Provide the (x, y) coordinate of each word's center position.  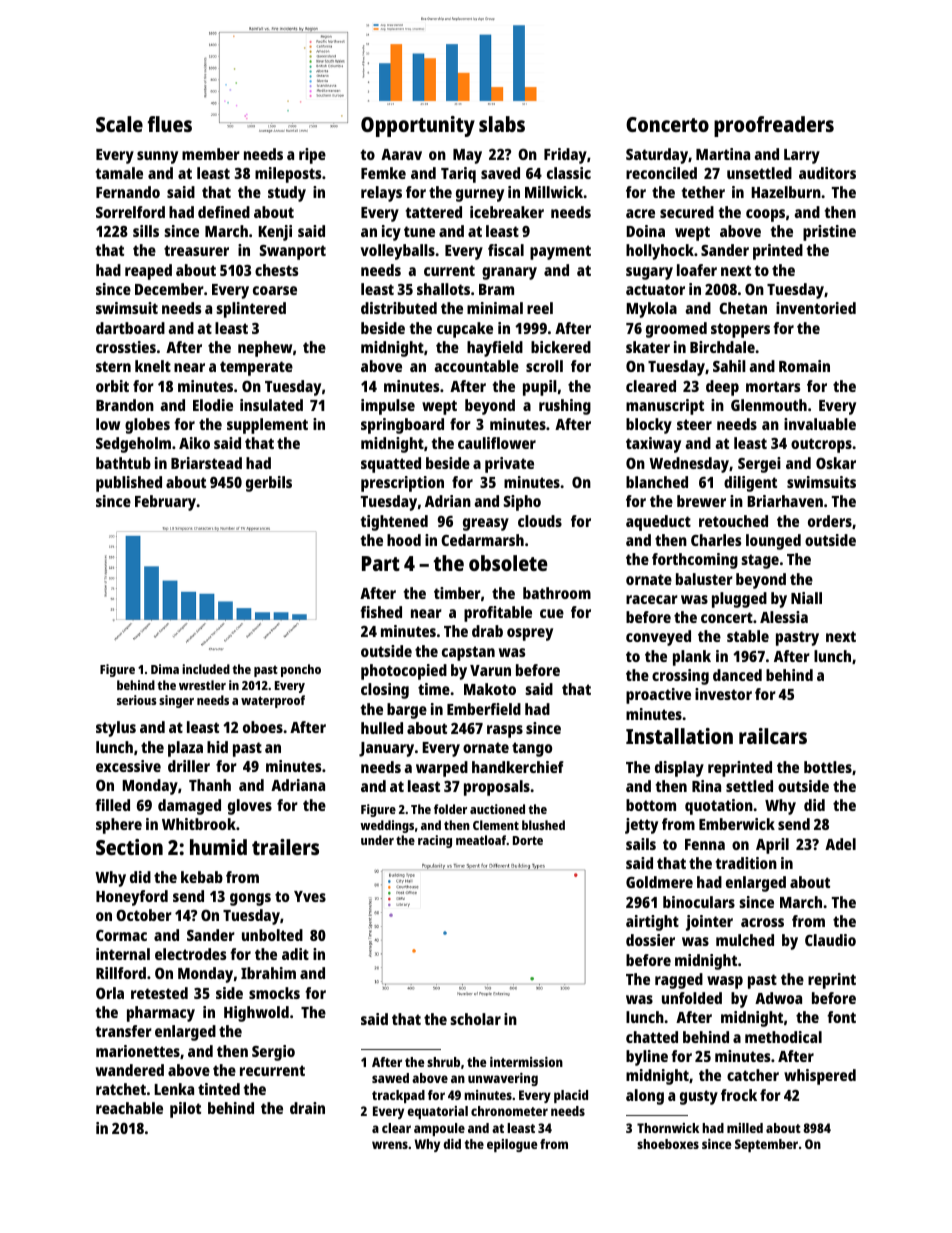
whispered (820, 1077)
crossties (126, 347)
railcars (773, 736)
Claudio (830, 940)
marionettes (138, 1051)
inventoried (816, 308)
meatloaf (481, 840)
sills (146, 231)
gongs (250, 899)
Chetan (743, 308)
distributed (399, 308)
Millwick (554, 192)
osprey (530, 634)
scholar (475, 1019)
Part (381, 563)
